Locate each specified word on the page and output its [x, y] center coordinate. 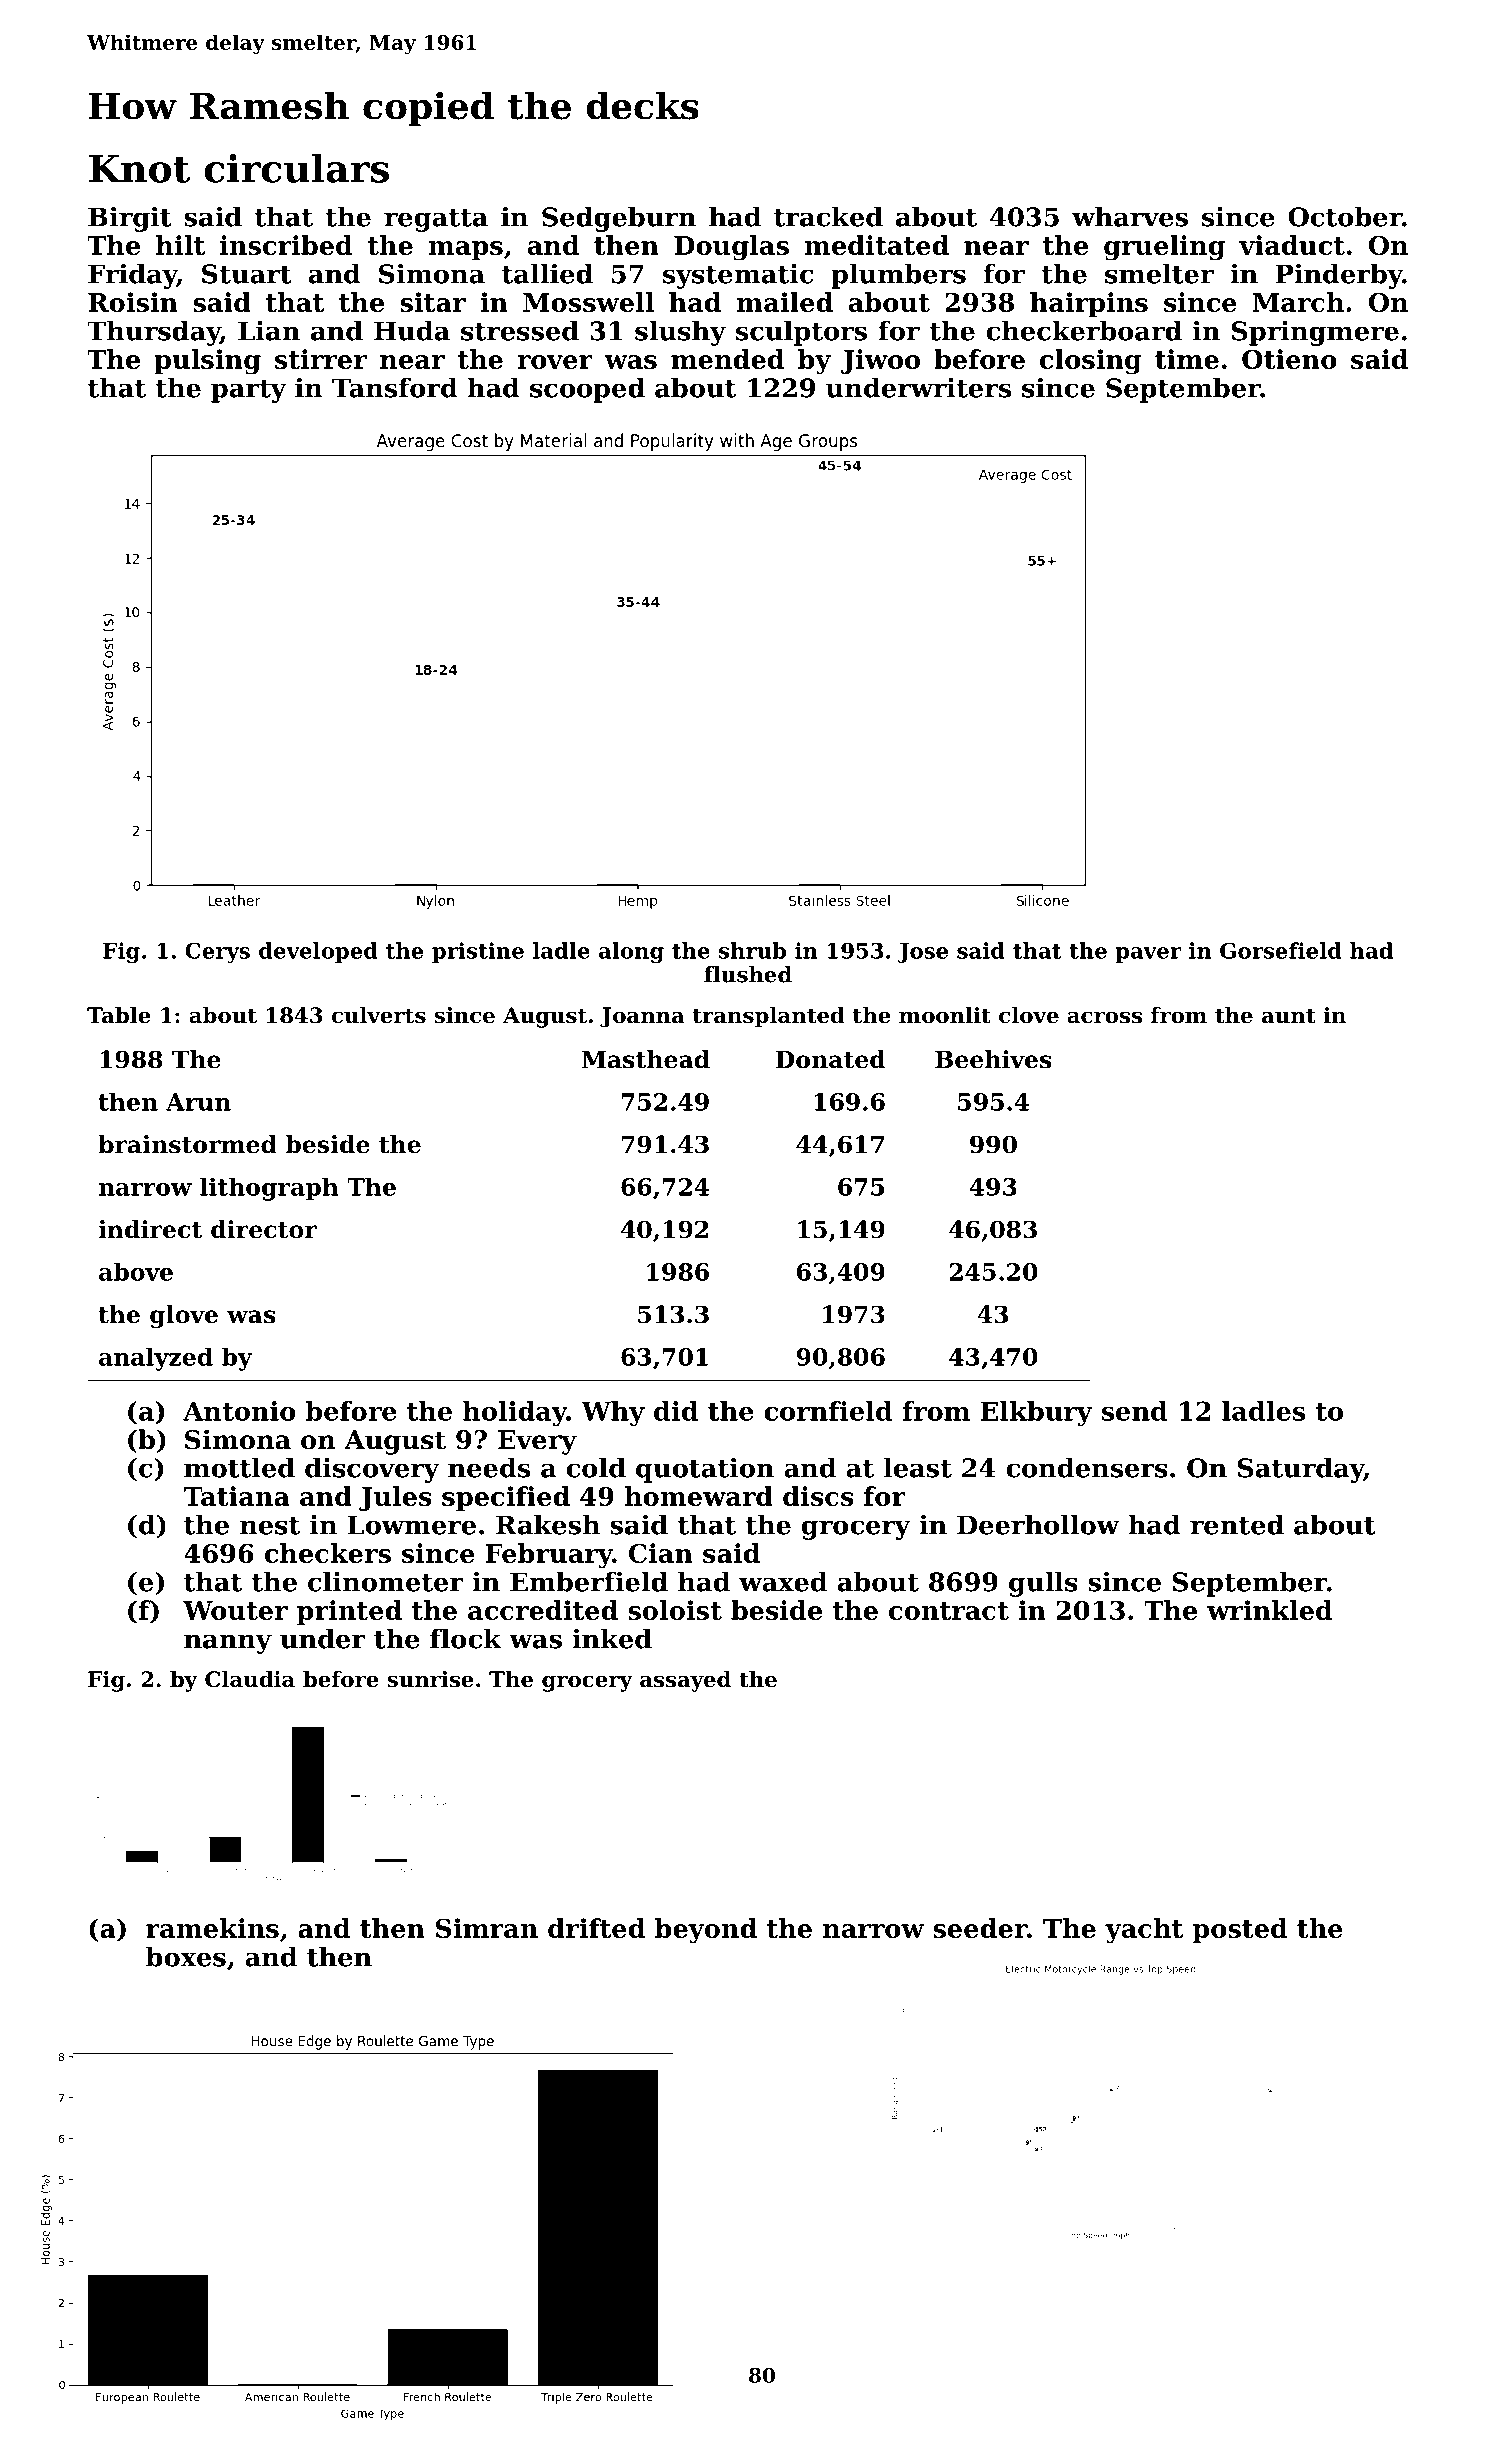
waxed [783, 1581]
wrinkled [1270, 1610]
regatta [436, 220]
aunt [1289, 1016]
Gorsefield [1281, 950]
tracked [828, 216]
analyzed [156, 1359]
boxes [186, 1956]
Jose [923, 953]
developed [318, 952]
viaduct [1292, 245]
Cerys [217, 952]
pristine [478, 952]
